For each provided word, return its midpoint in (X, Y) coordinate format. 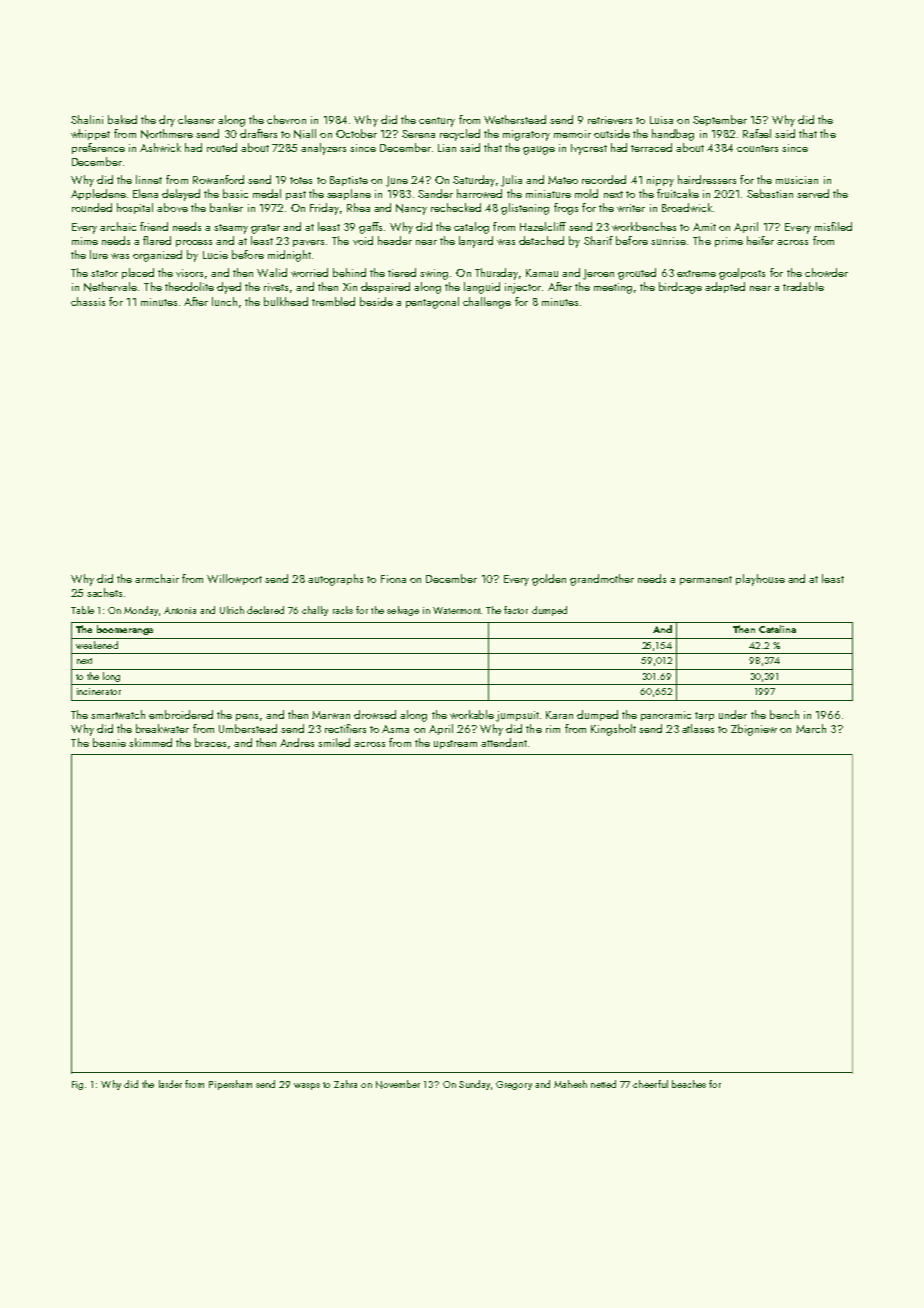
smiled (334, 742)
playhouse (760, 580)
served (813, 193)
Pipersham (230, 1085)
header (395, 240)
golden (549, 580)
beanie (109, 742)
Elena (145, 193)
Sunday (474, 1085)
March (811, 728)
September (720, 120)
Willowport (234, 579)
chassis (88, 301)
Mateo (563, 180)
